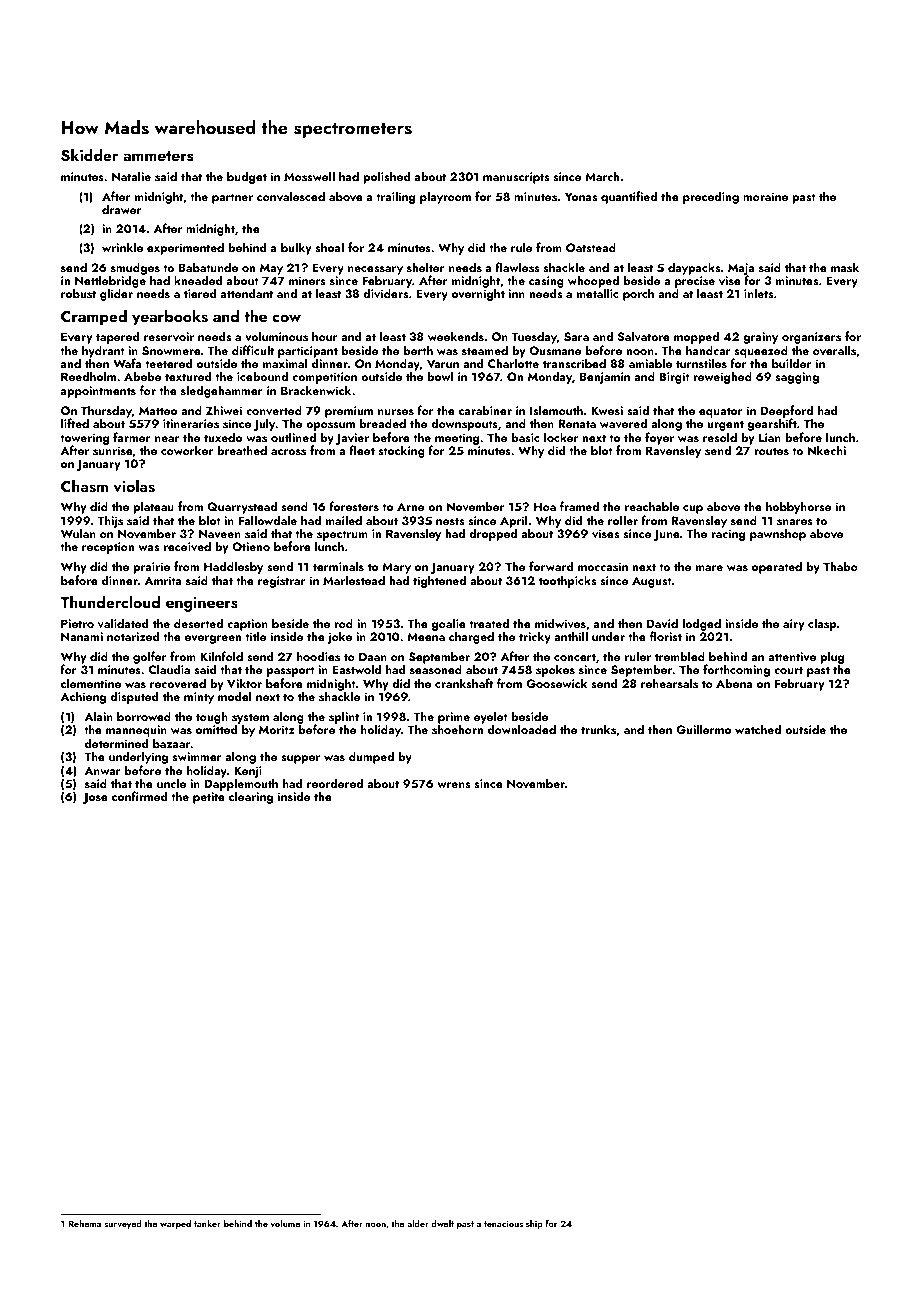  What do you see at coordinates (251, 798) in the screenshot?
I see `clearing` at bounding box center [251, 798].
